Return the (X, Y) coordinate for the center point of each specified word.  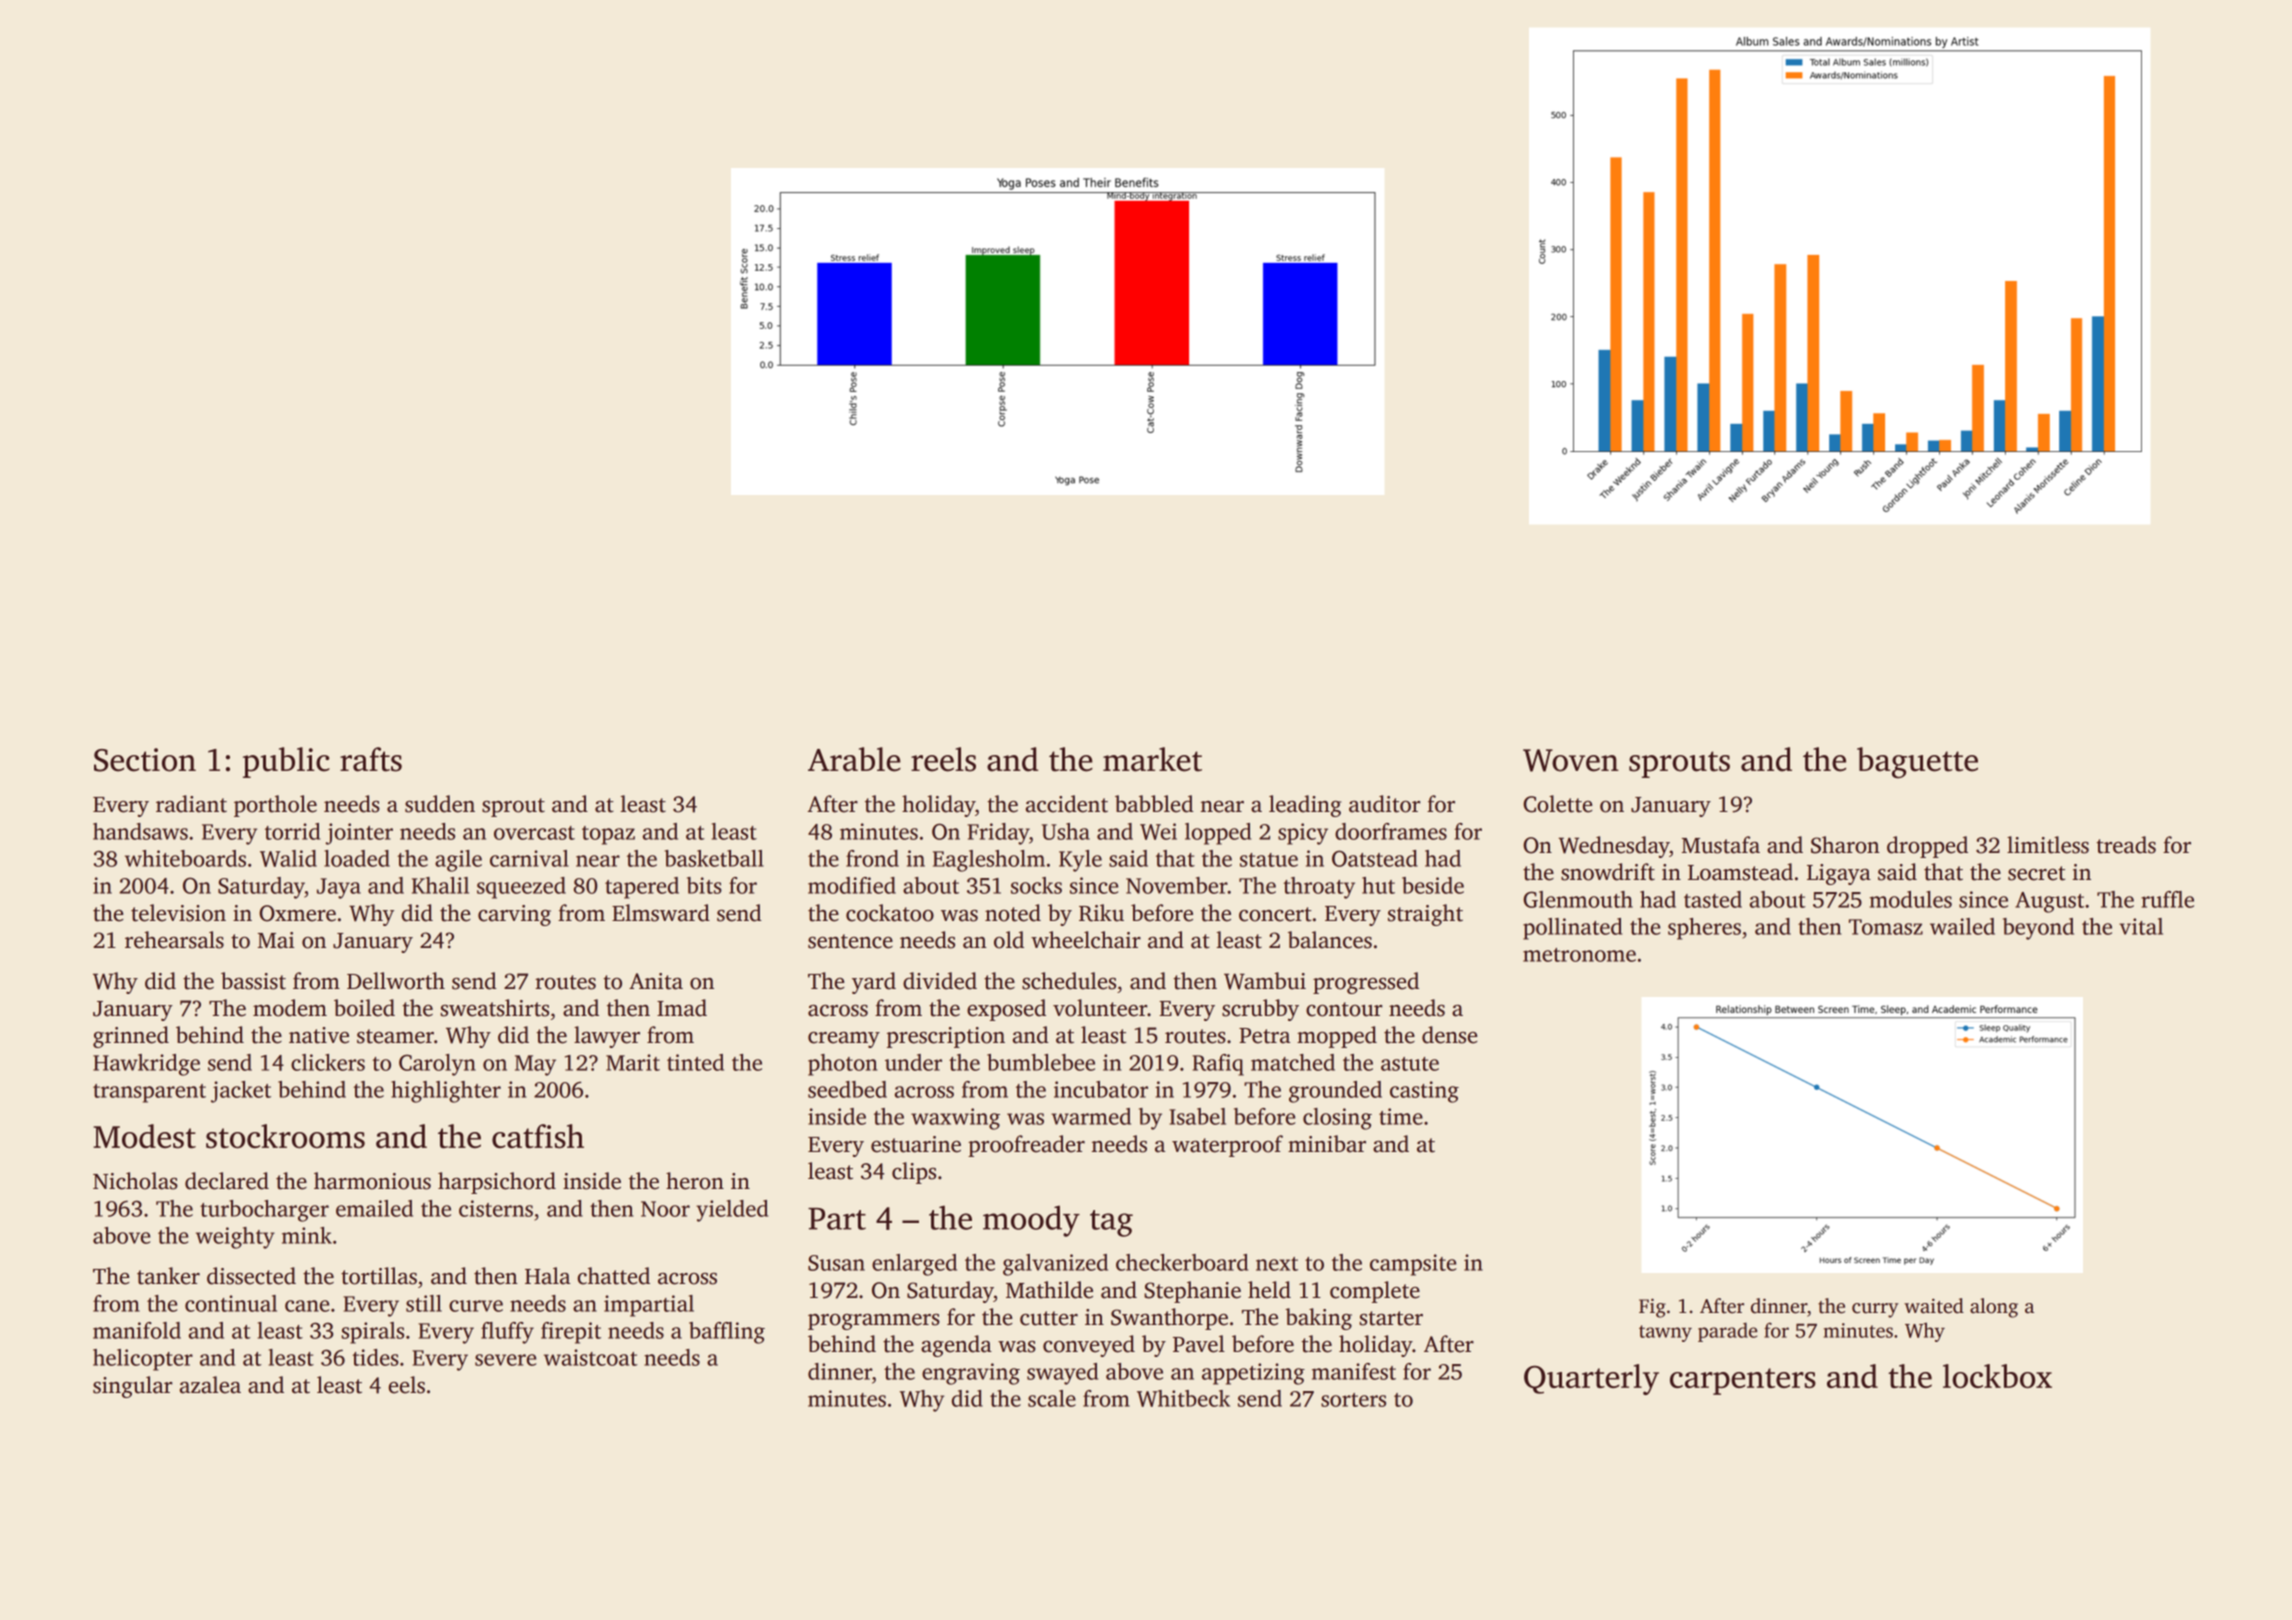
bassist (253, 981)
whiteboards (185, 858)
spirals (372, 1333)
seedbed (847, 1089)
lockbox (1997, 1376)
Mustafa (1721, 845)
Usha (1066, 831)
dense (1449, 1035)
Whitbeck (1183, 1398)
